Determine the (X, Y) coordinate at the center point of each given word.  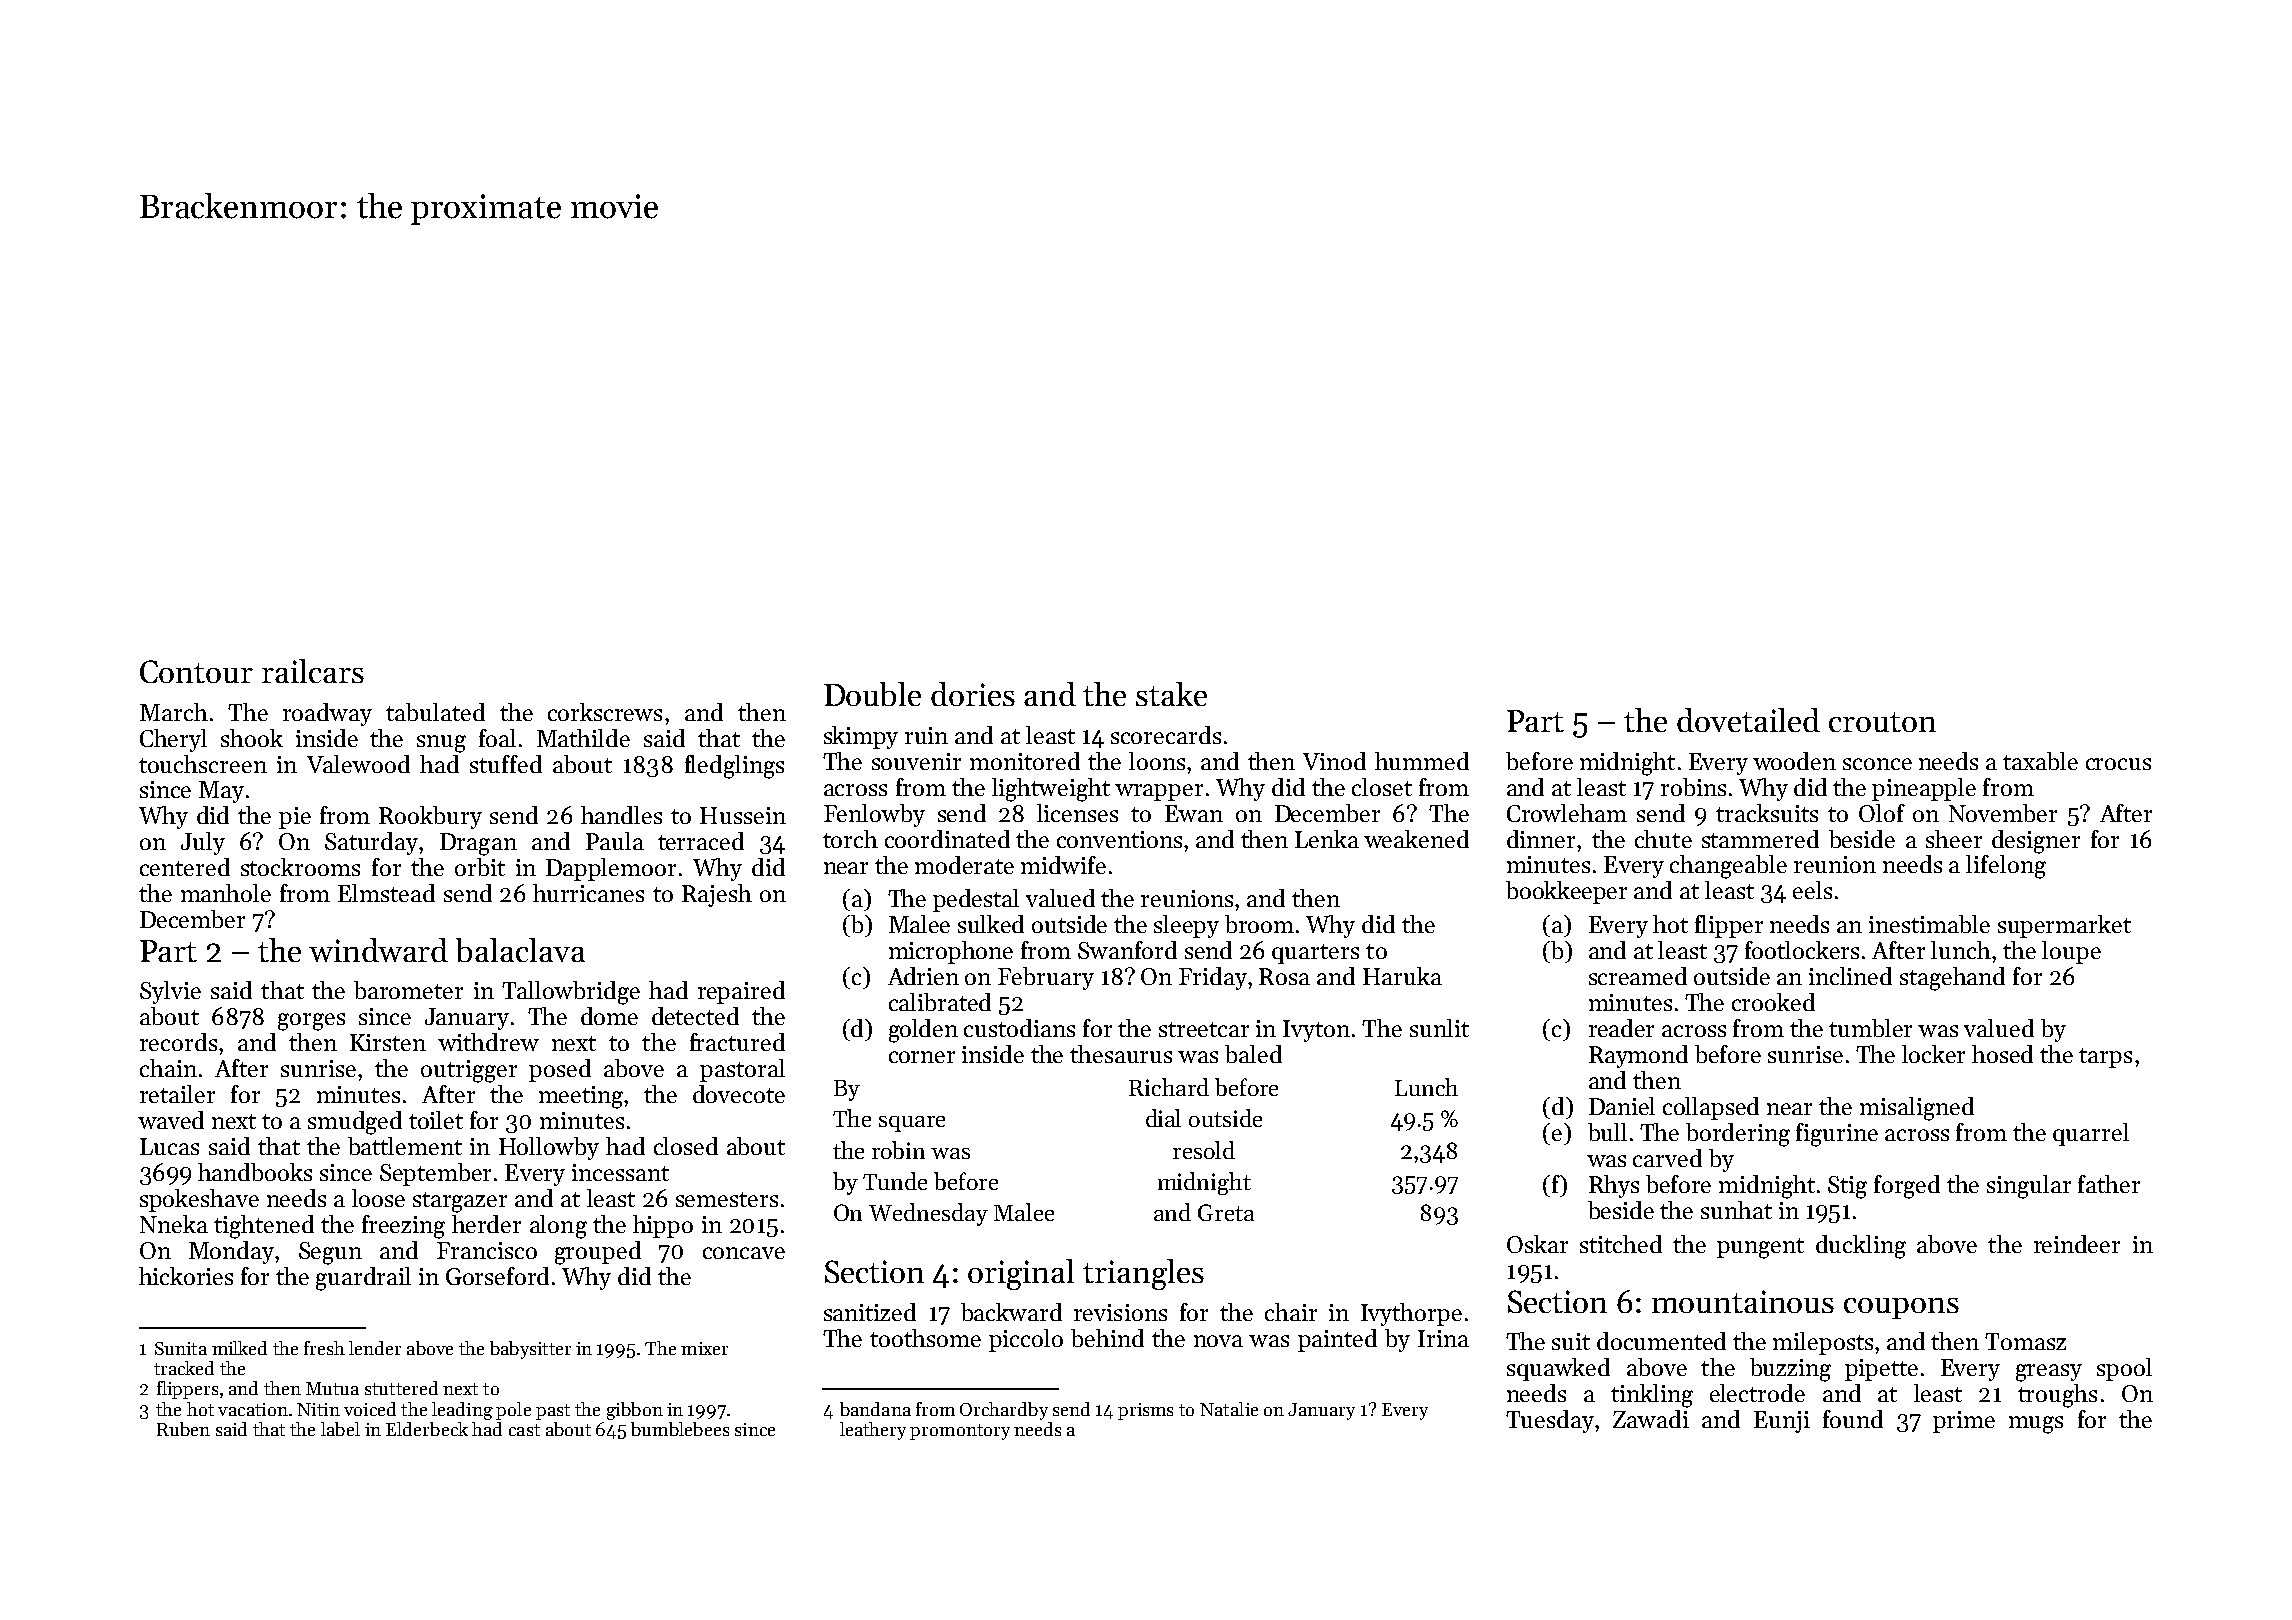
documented (1661, 1341)
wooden (1794, 761)
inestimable (1929, 924)
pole (513, 1411)
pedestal (976, 900)
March (174, 712)
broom (1259, 924)
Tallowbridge (571, 993)
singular (2029, 1187)
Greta (1226, 1212)
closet (1382, 787)
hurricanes (588, 893)
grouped (598, 1253)
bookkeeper (1566, 892)
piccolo (1026, 1340)
